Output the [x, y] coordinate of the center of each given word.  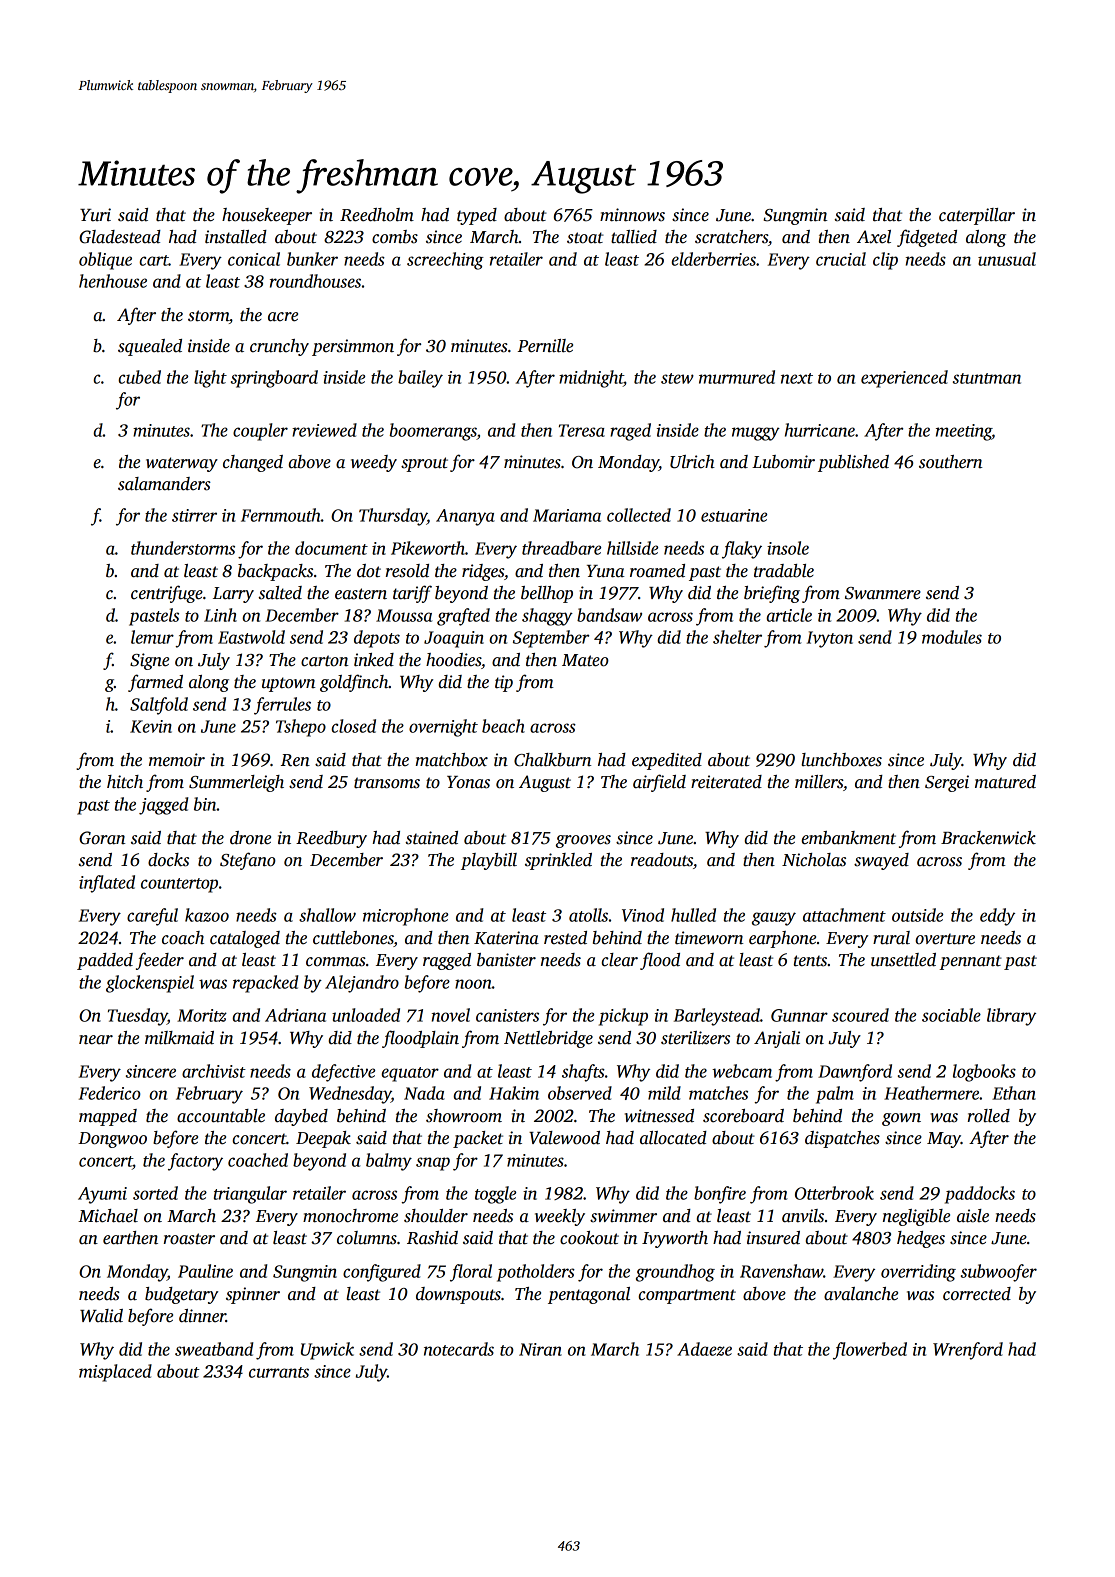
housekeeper [267, 216]
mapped [108, 1117]
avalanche [861, 1294]
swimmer [623, 1216]
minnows [632, 215]
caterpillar [977, 216]
